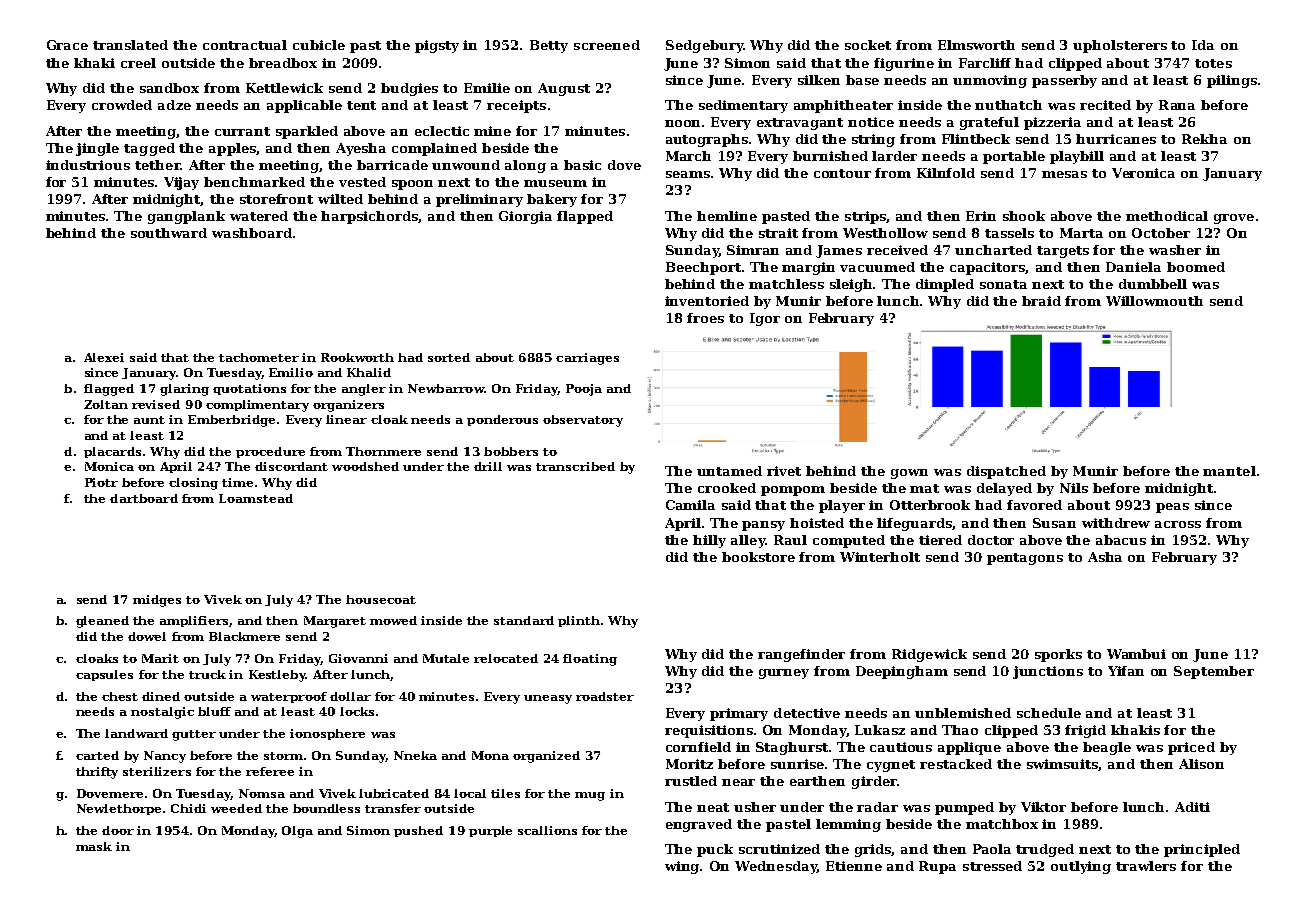  What do you see at coordinates (897, 250) in the screenshot?
I see `received` at bounding box center [897, 250].
